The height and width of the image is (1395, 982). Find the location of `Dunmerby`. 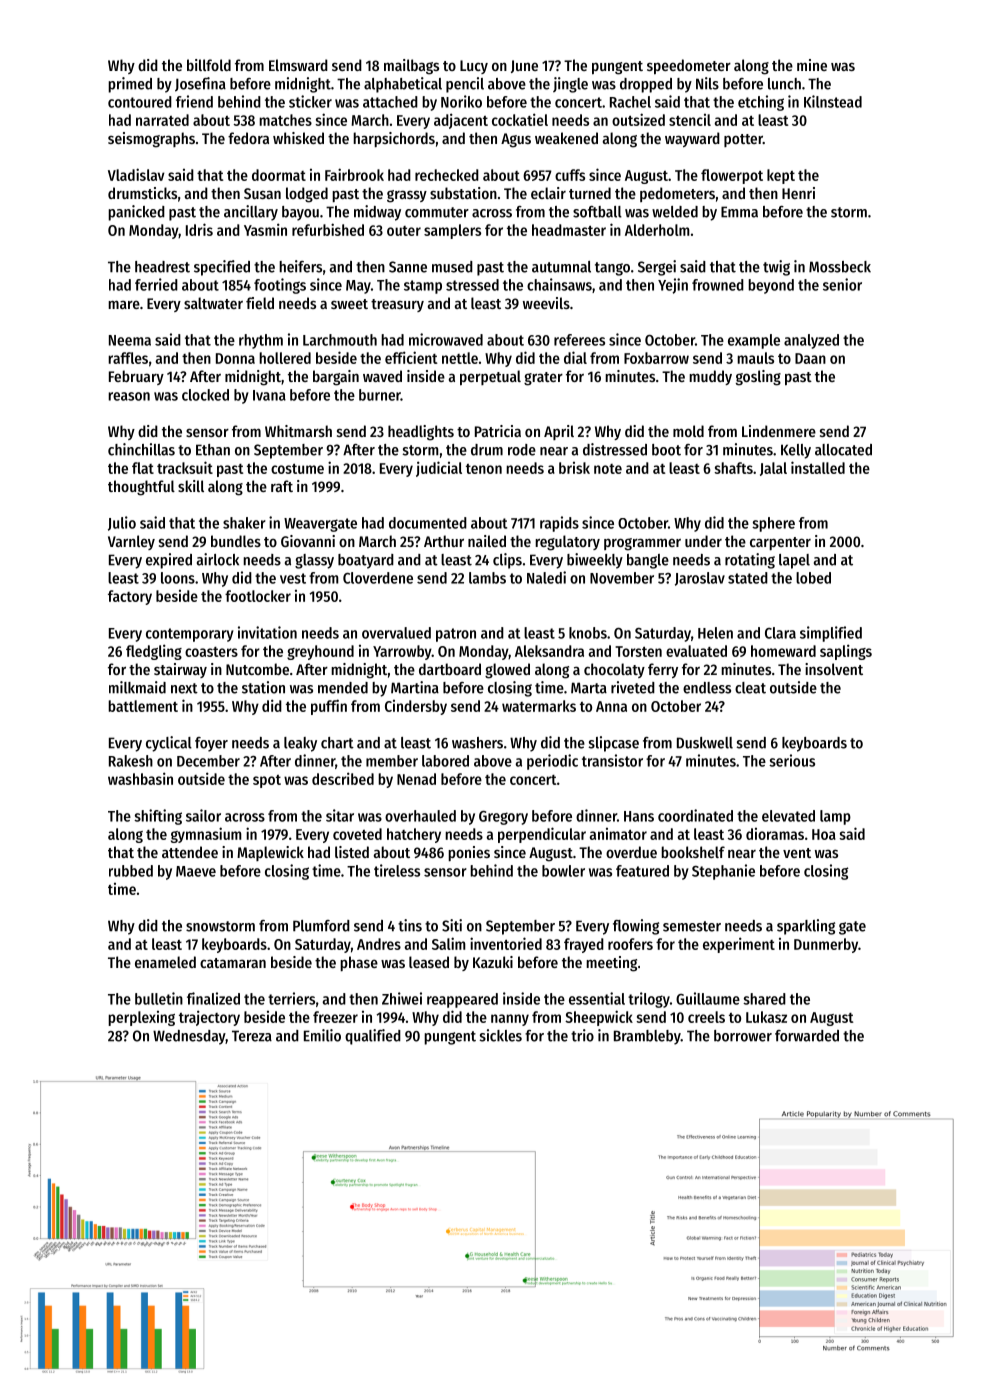

Dunmerby is located at coordinates (826, 945).
